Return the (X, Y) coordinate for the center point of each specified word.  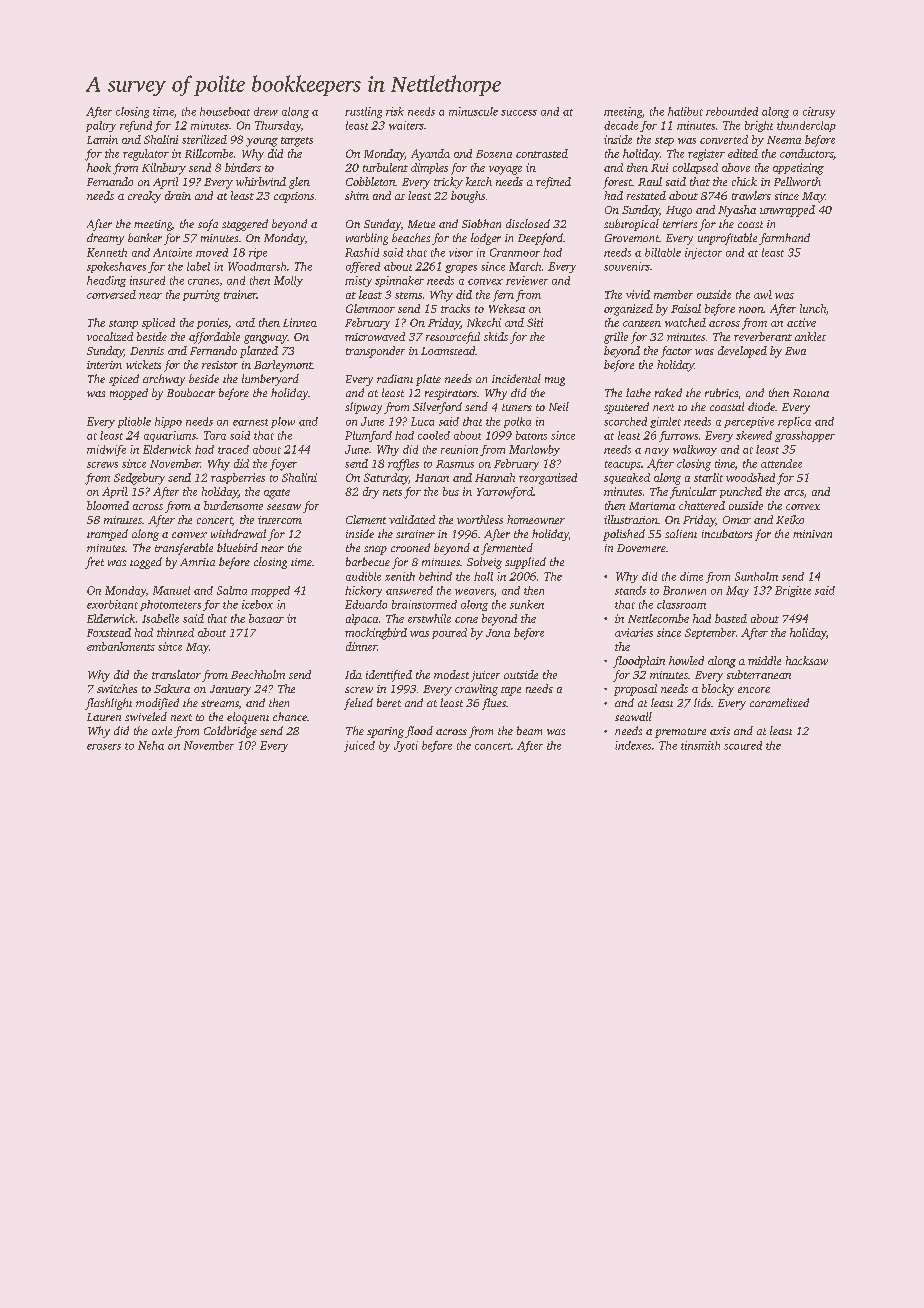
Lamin (102, 139)
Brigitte (793, 591)
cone (466, 620)
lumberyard (270, 380)
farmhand (784, 239)
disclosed (528, 223)
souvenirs (627, 266)
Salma (232, 590)
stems (408, 295)
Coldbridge (230, 732)
